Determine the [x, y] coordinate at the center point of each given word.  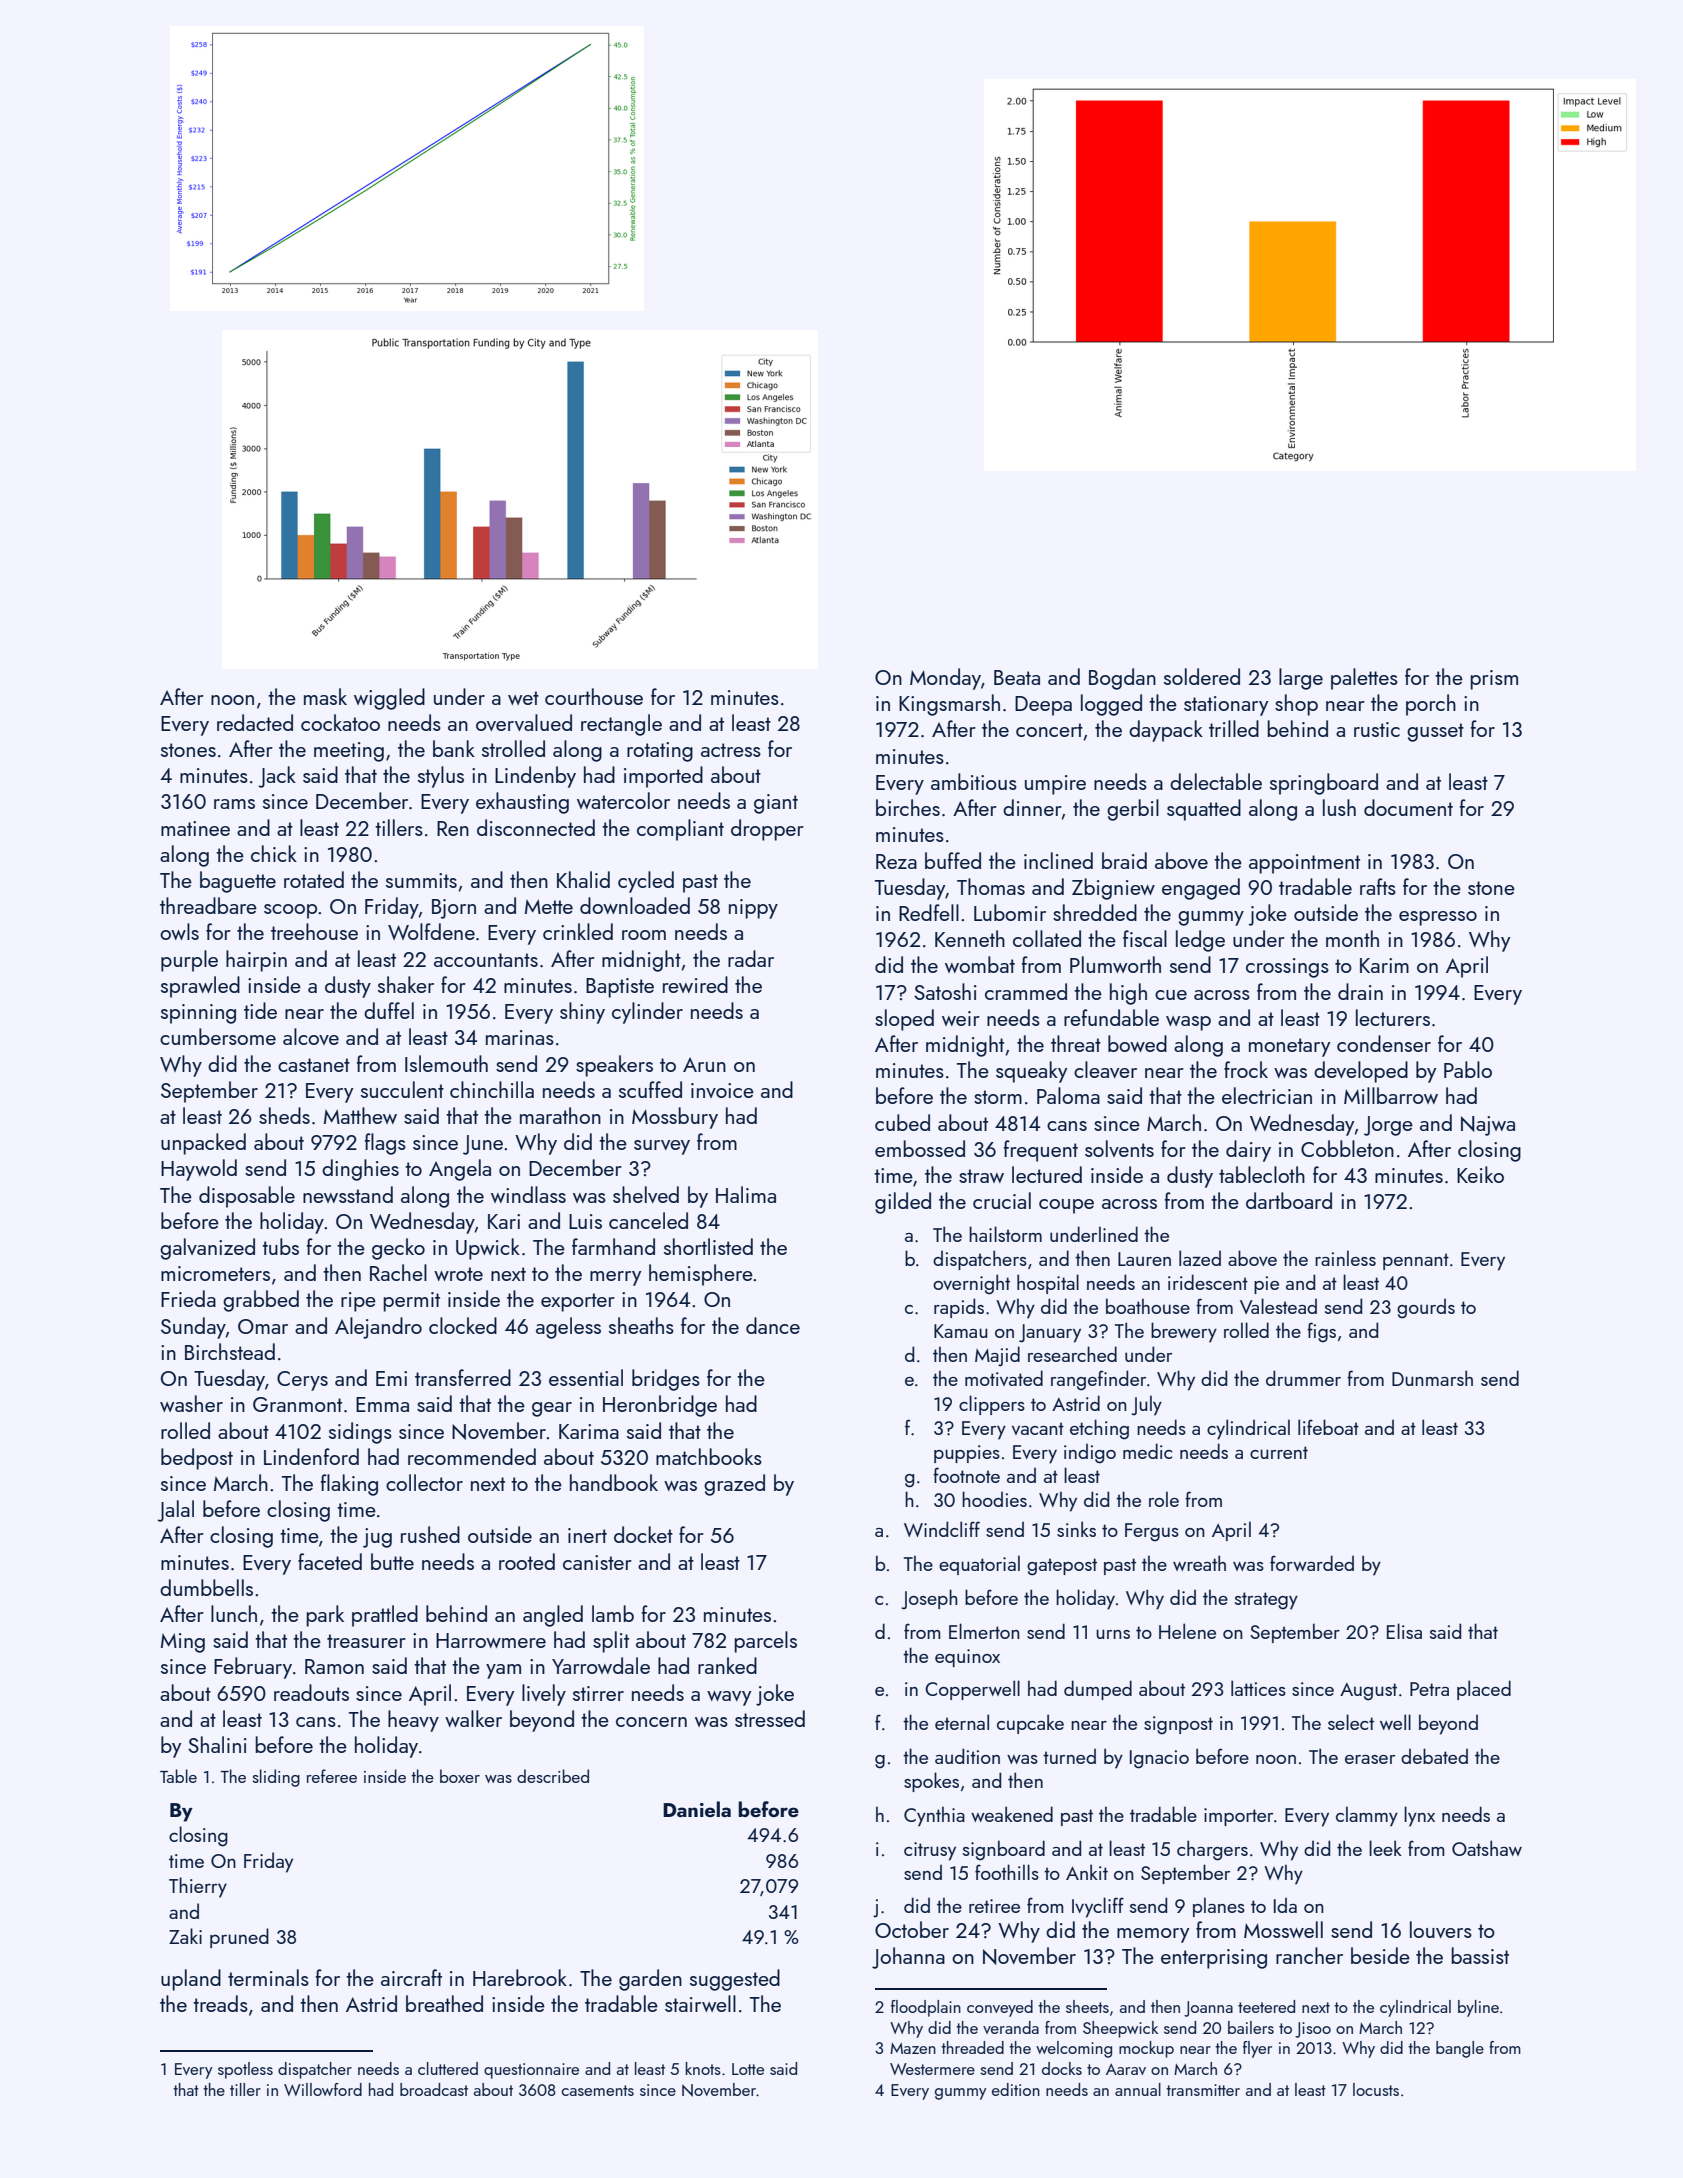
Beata [1017, 677]
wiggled [389, 699]
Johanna [908, 1958]
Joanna [1208, 2009]
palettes [1364, 679]
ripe [358, 1302]
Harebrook [520, 1977]
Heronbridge [660, 1406]
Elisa [1404, 1631]
